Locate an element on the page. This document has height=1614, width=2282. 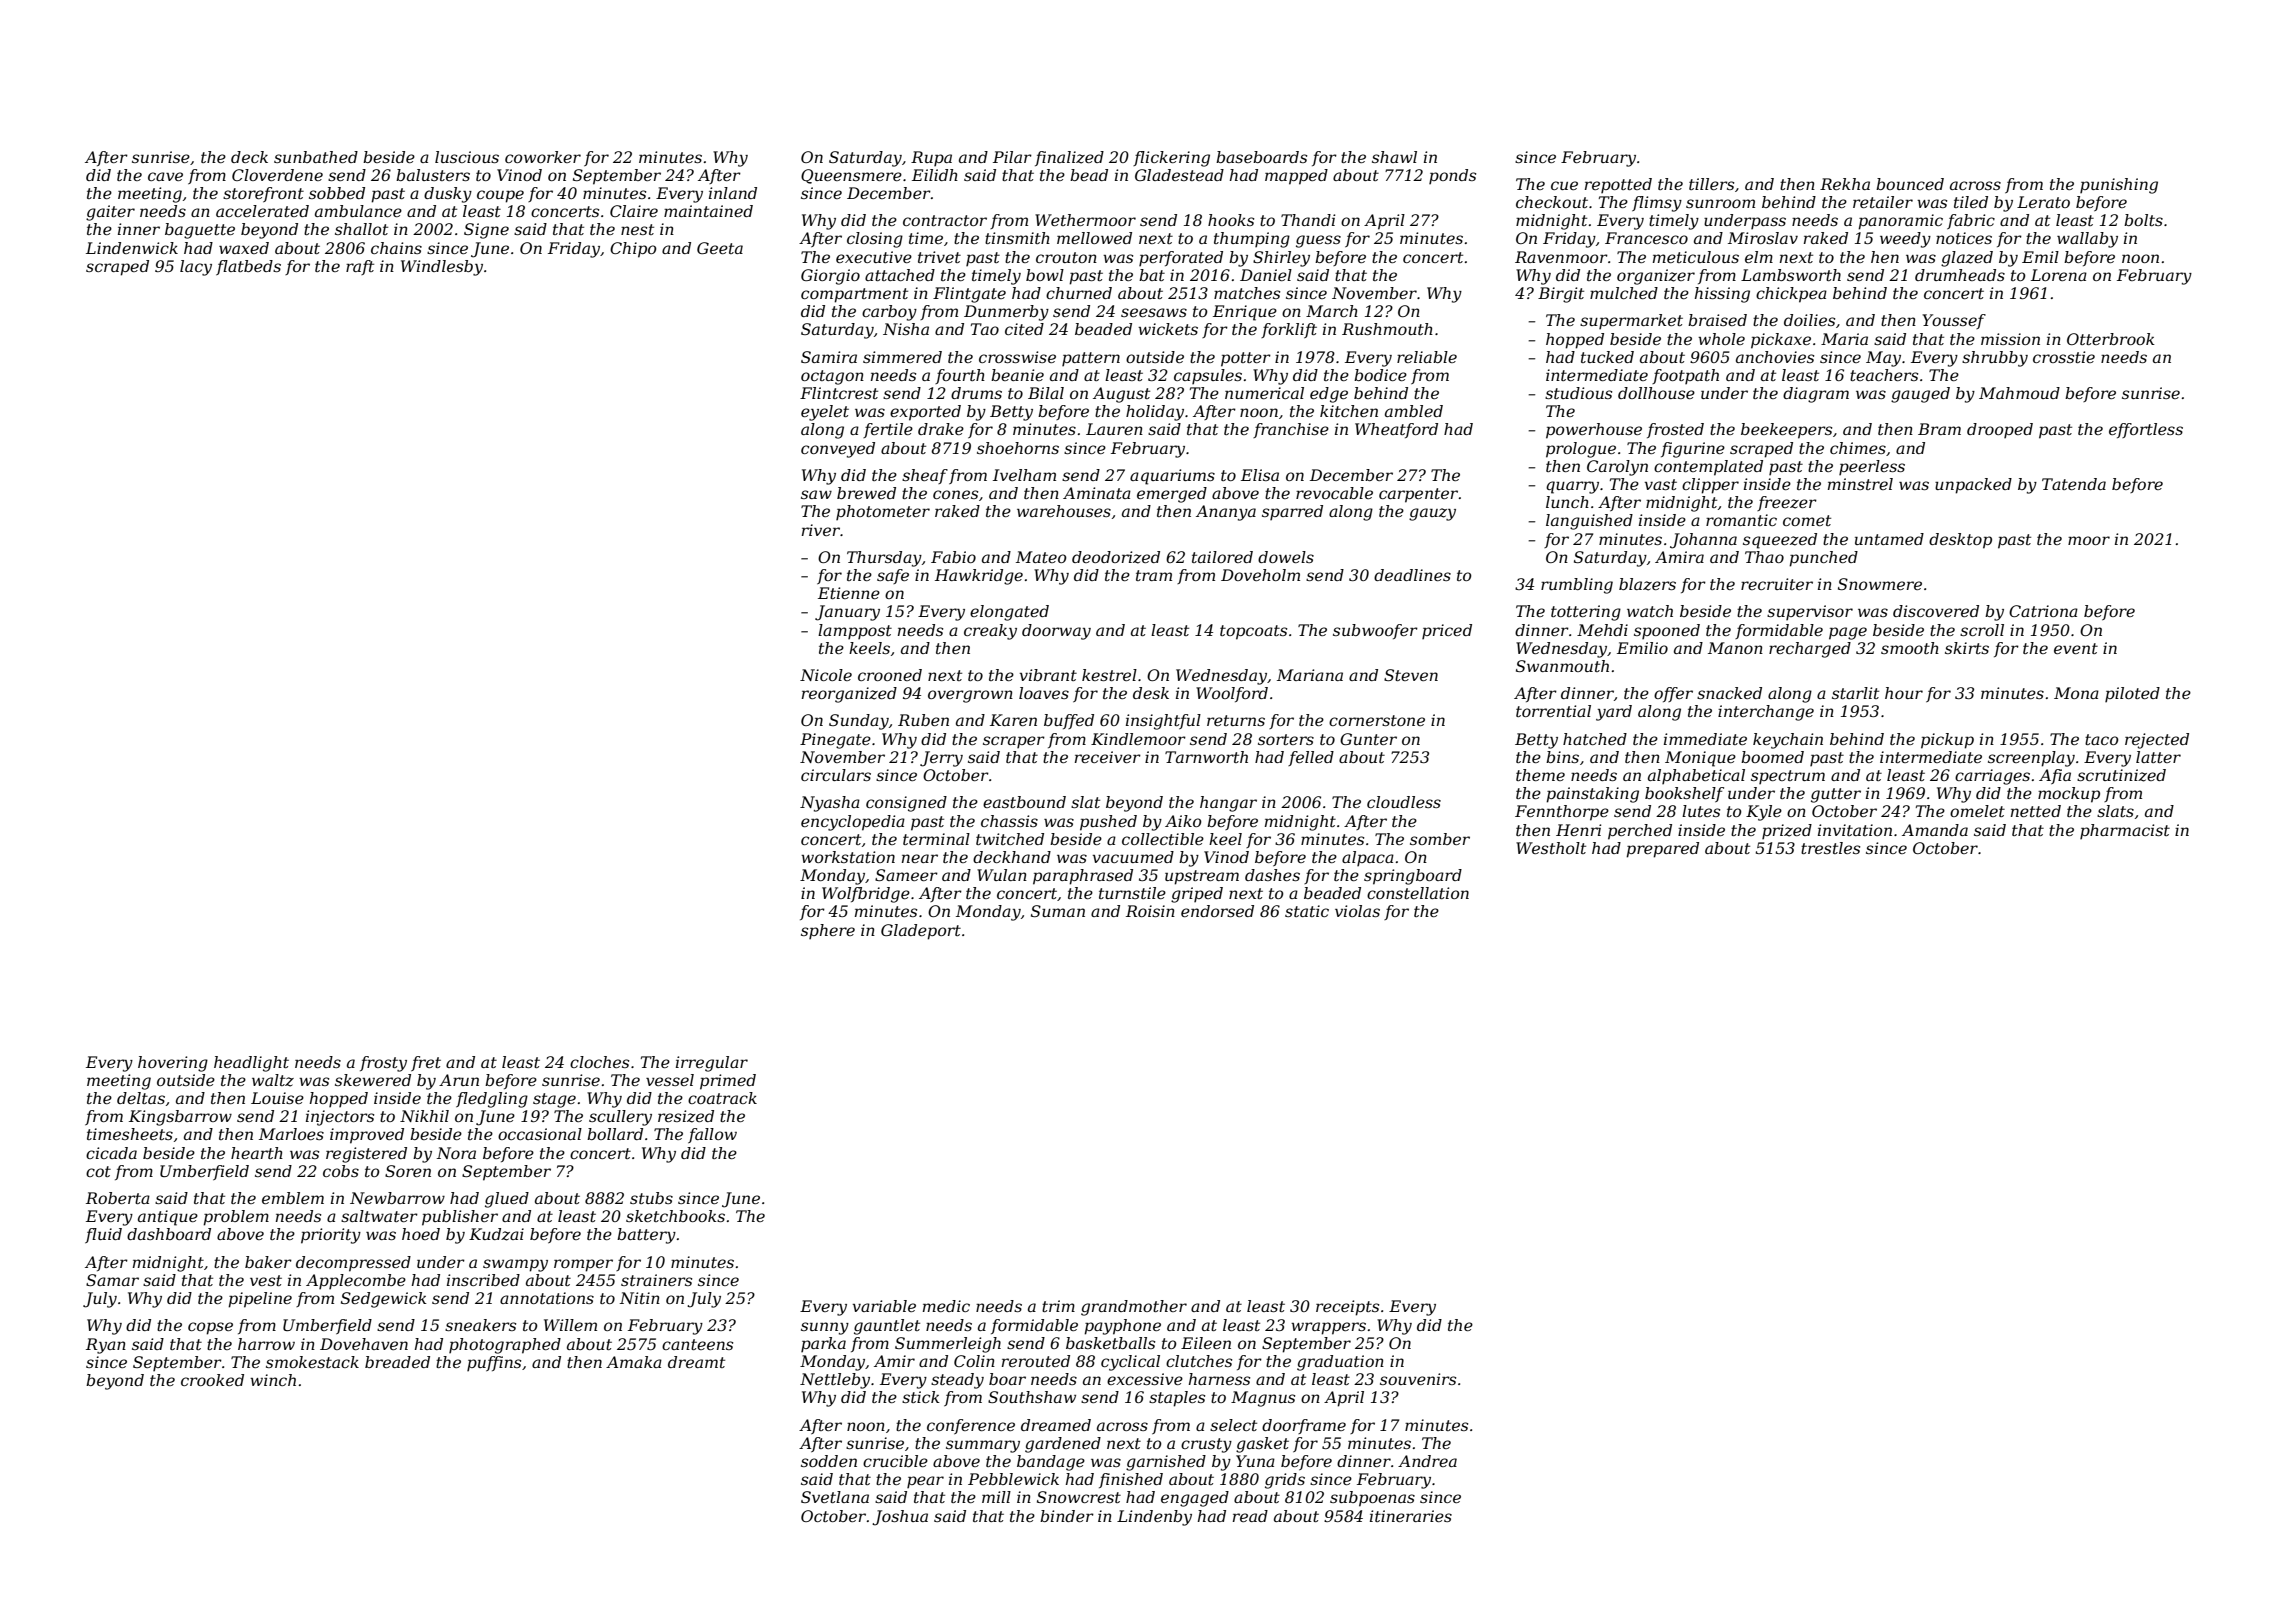
receipts is located at coordinates (1347, 1308).
